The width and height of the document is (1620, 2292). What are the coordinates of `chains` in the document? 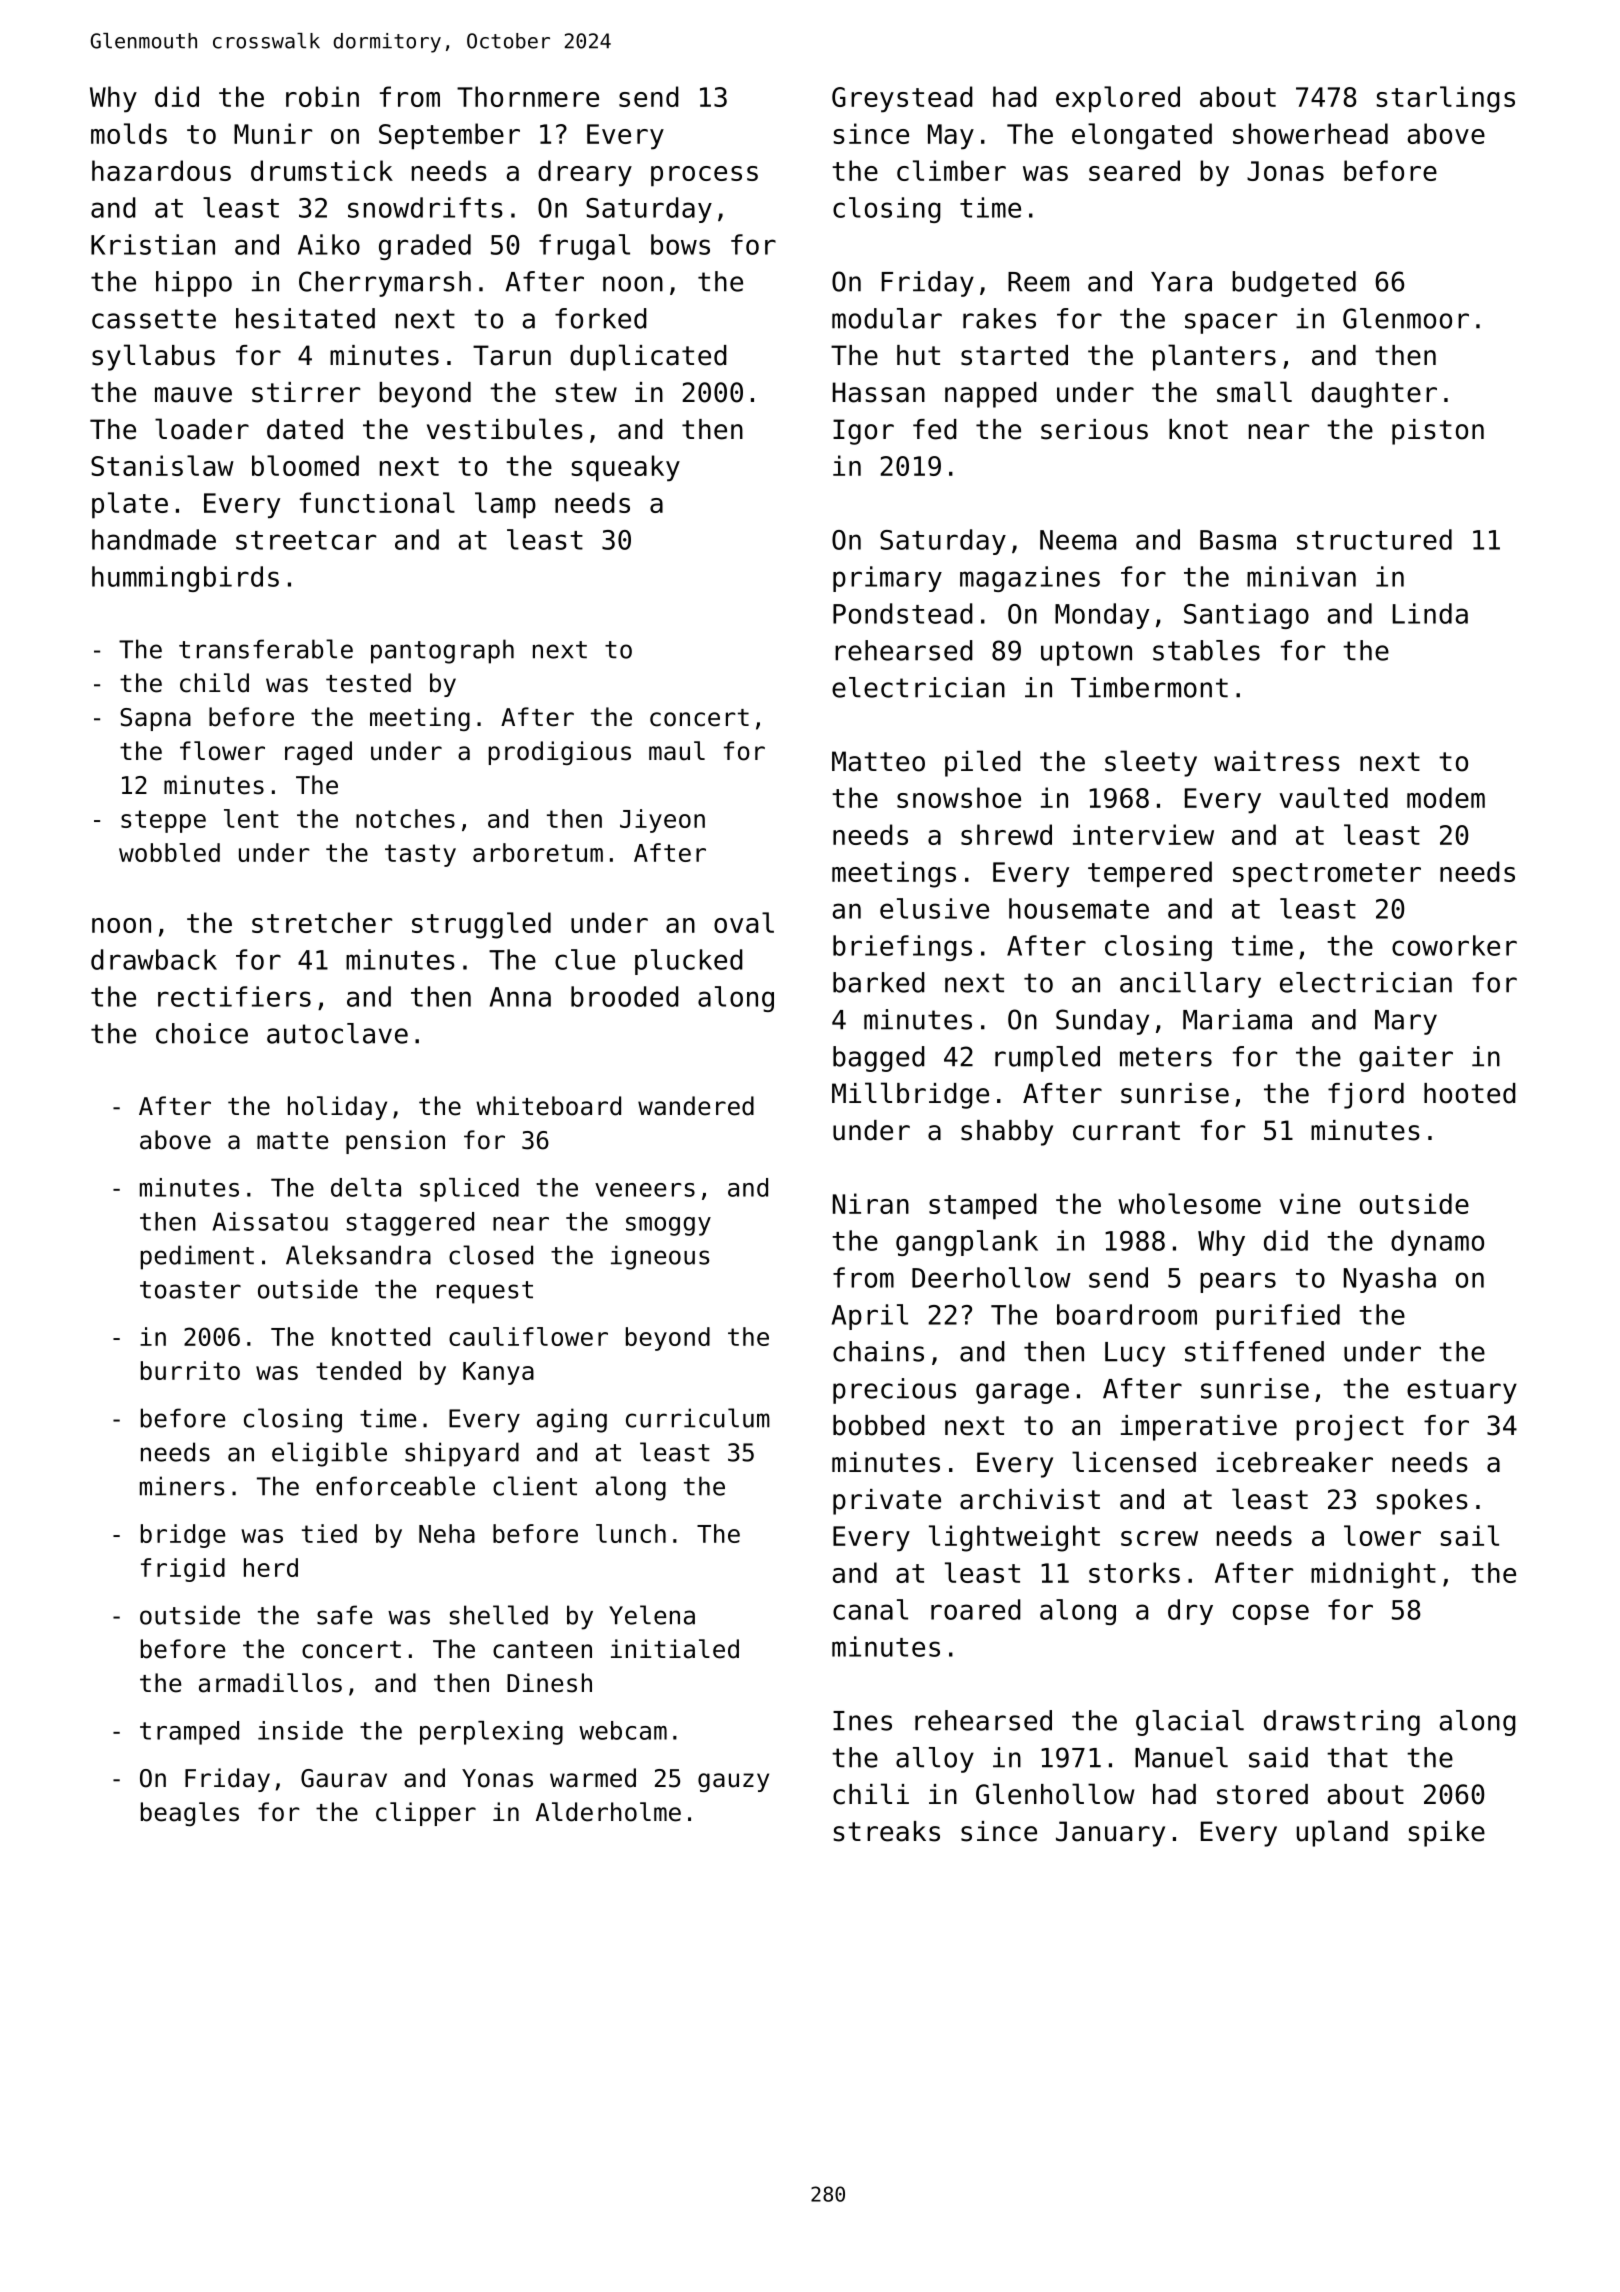 It's located at (878, 1351).
